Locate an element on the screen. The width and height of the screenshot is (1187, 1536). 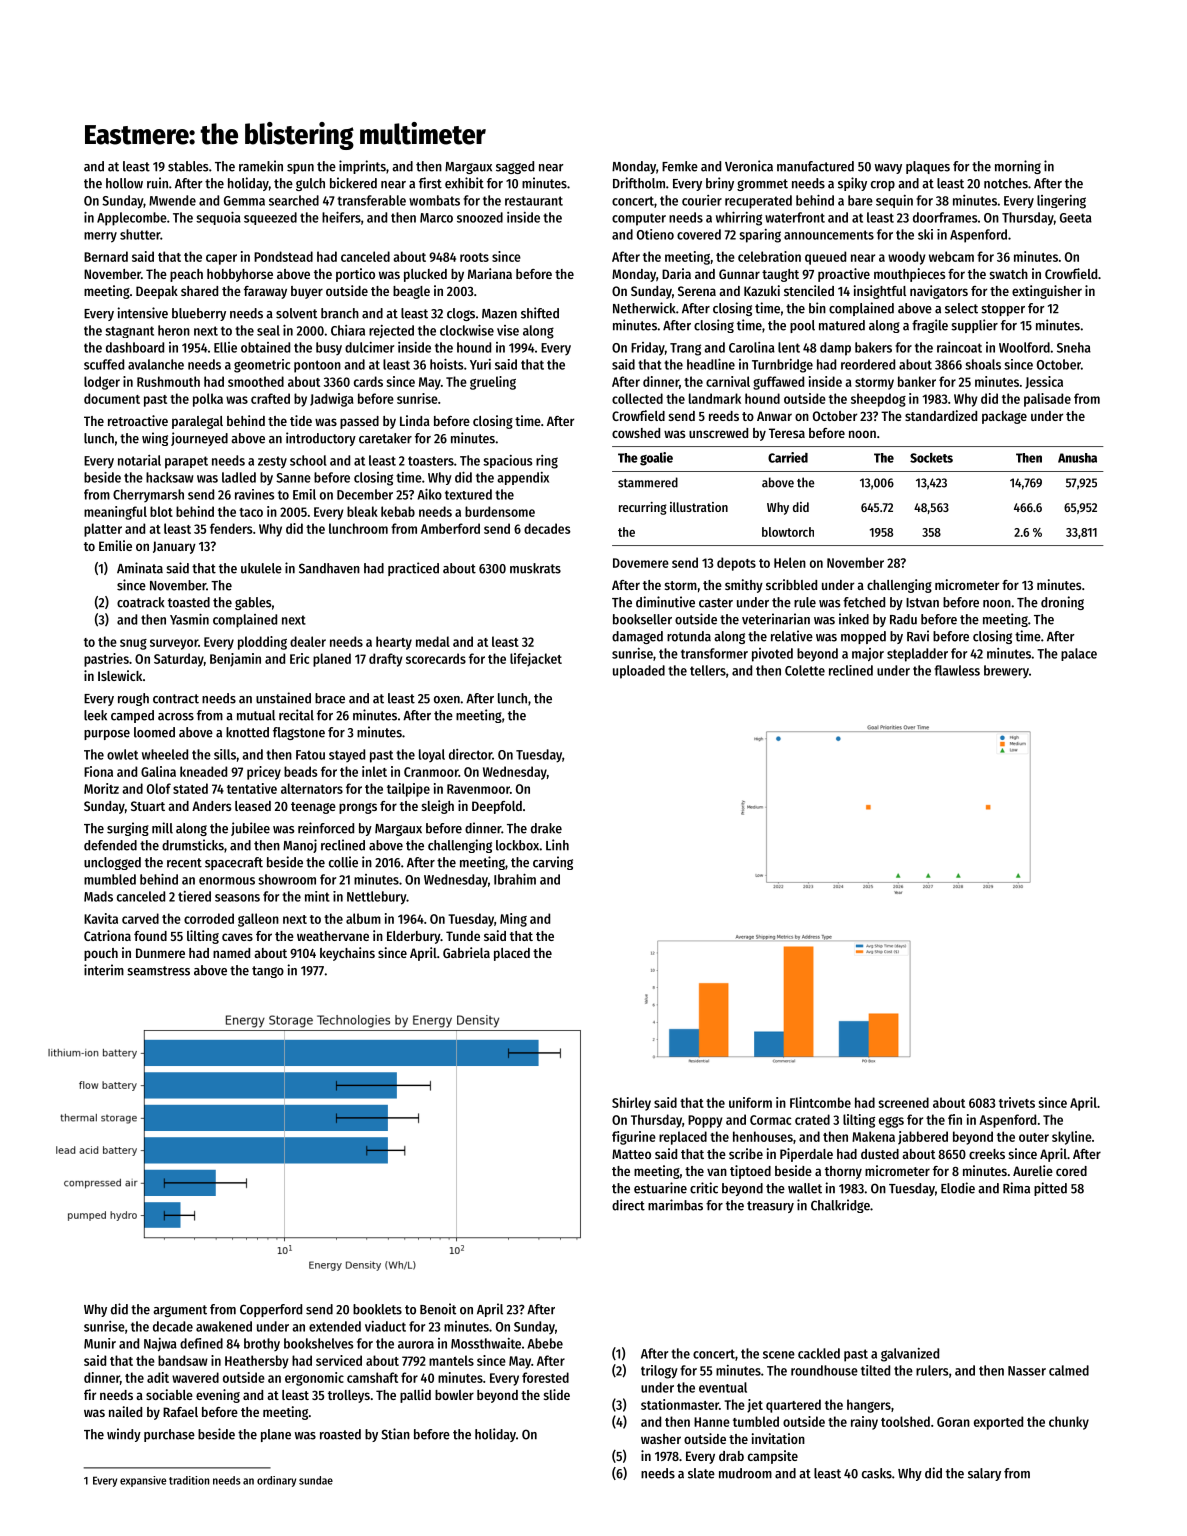
salary is located at coordinates (984, 1474).
